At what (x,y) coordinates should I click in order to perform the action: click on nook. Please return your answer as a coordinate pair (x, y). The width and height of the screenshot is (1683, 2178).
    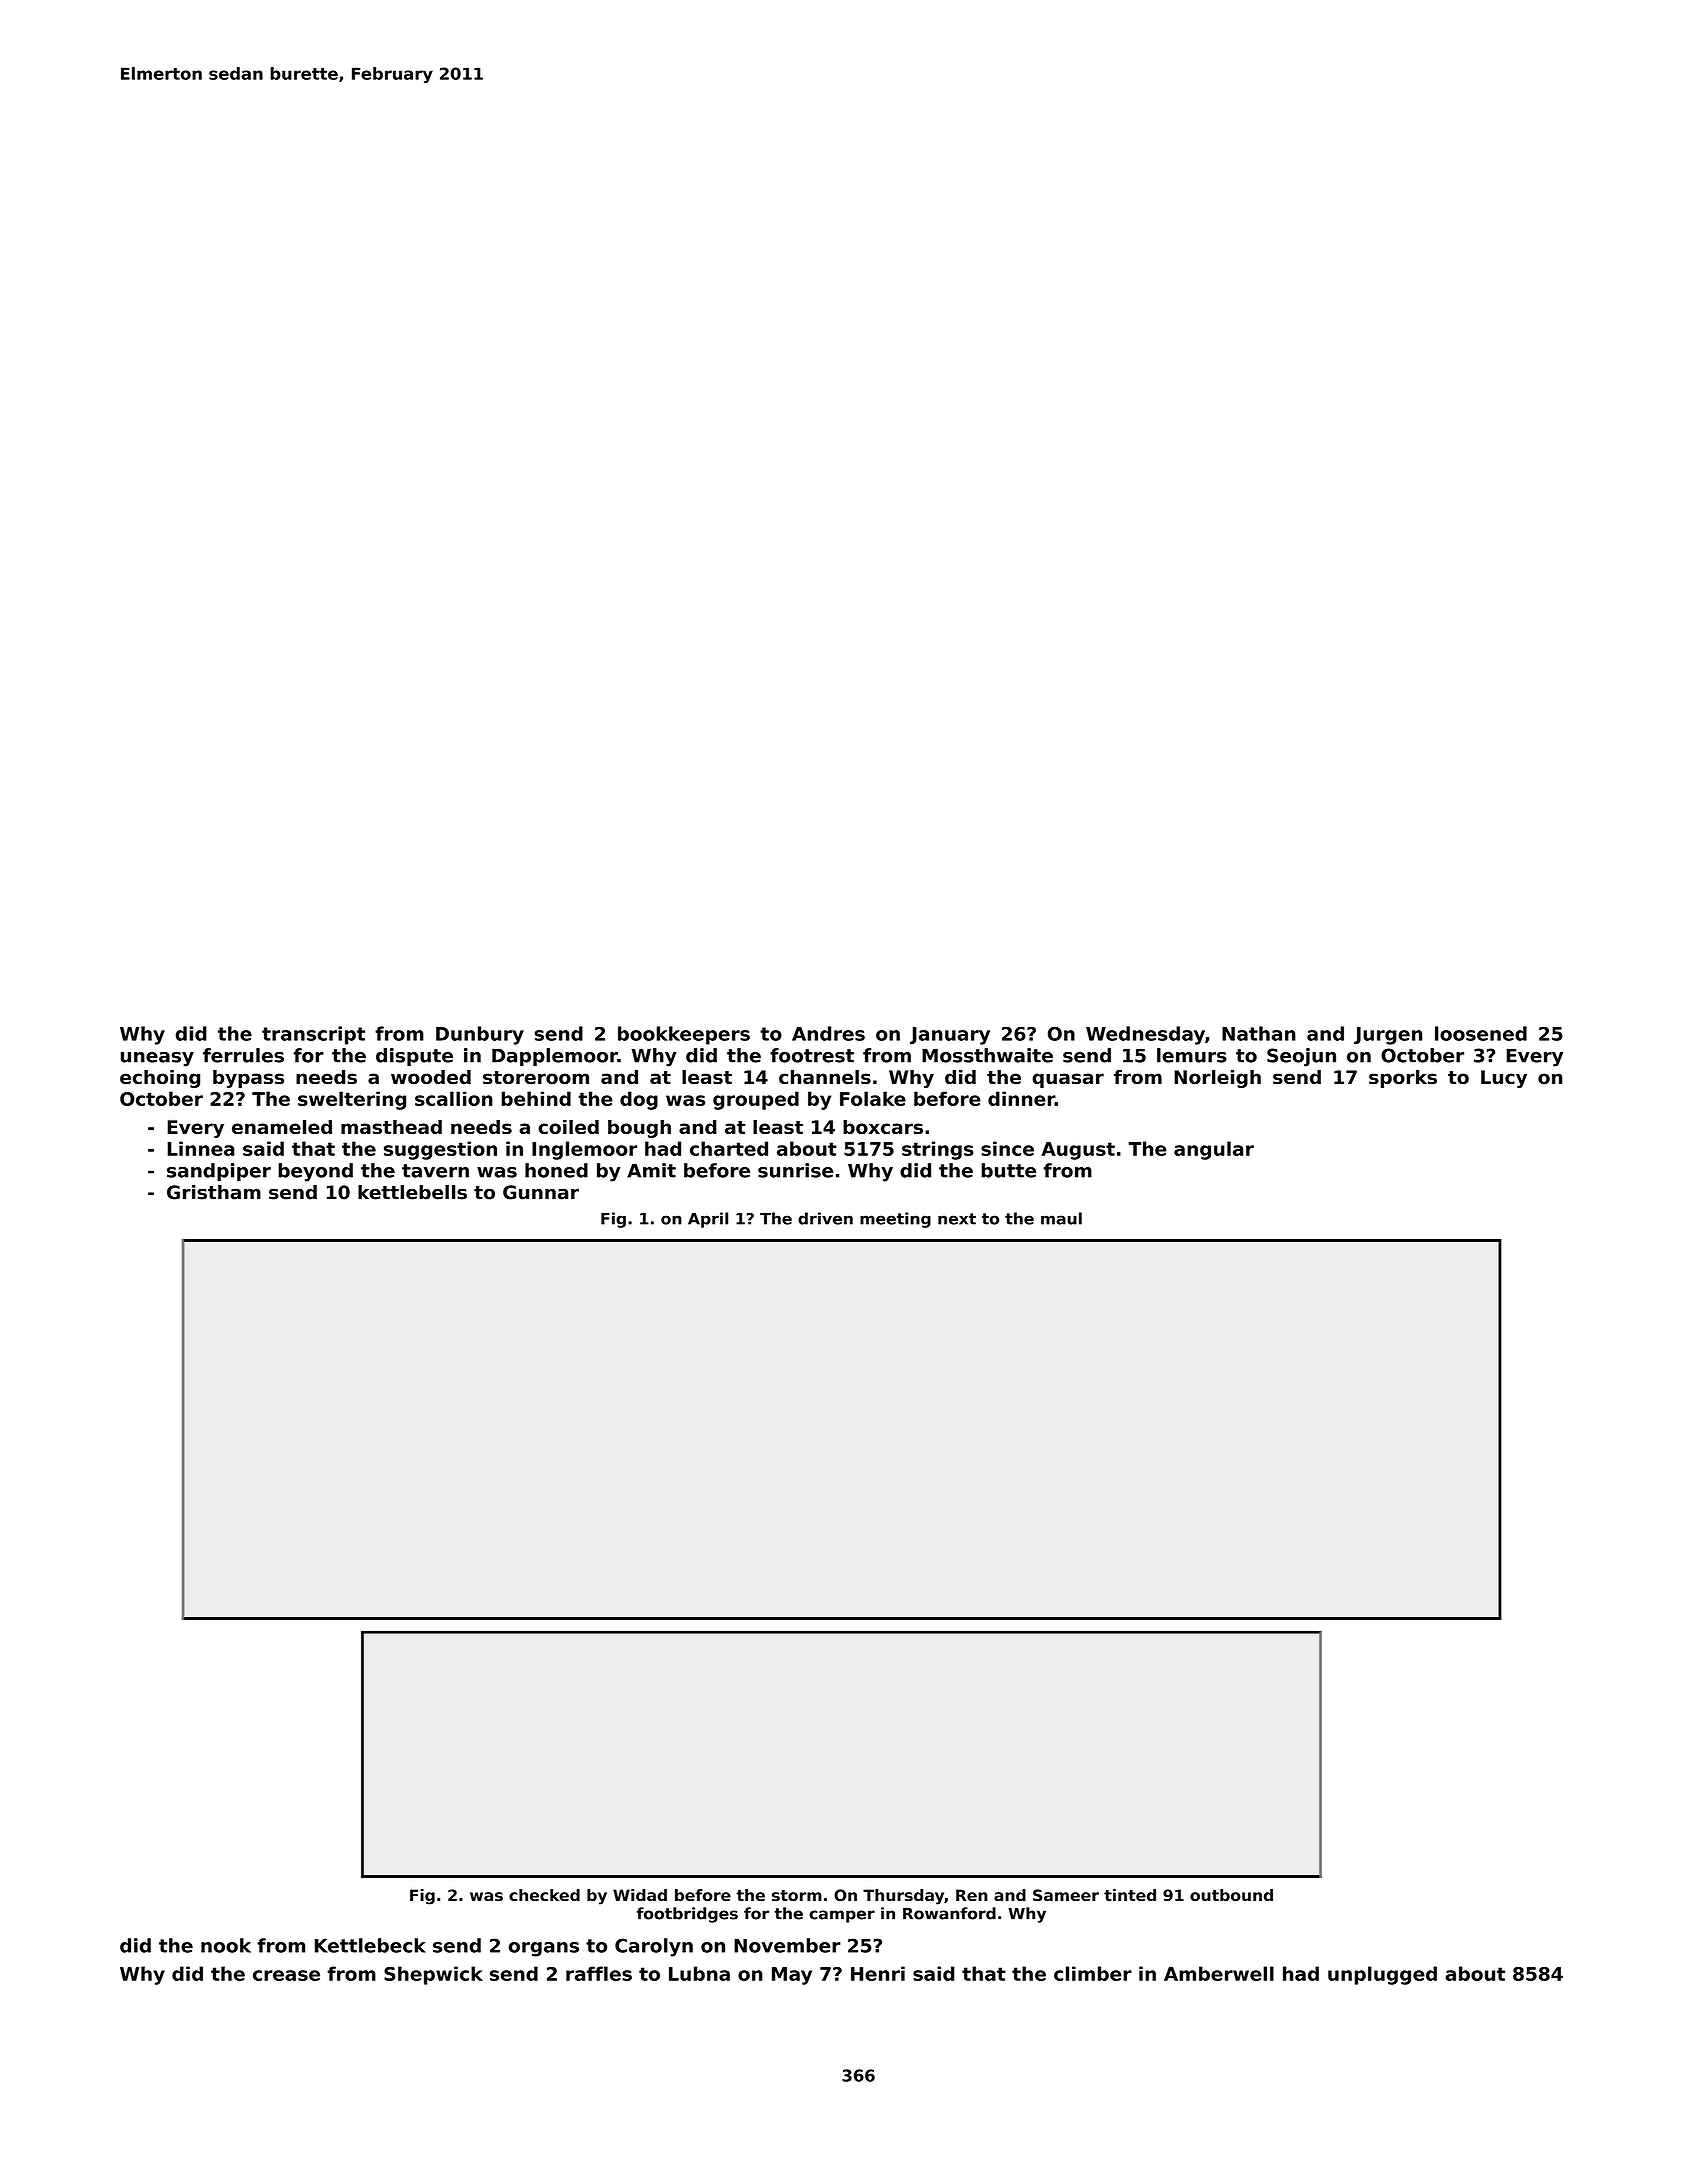
    Looking at the image, I should click on (226, 1945).
